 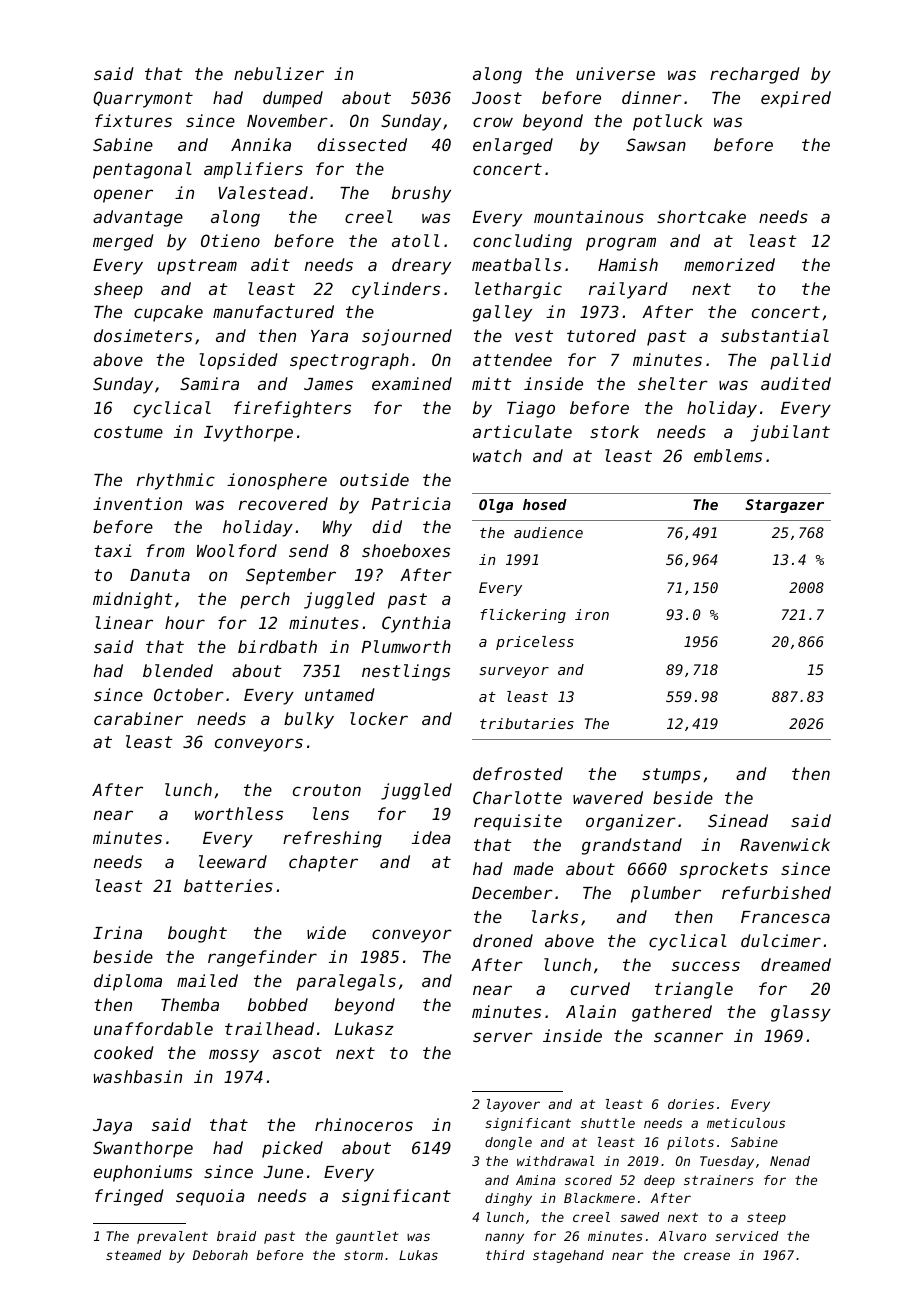 I want to click on curved, so click(x=600, y=988).
